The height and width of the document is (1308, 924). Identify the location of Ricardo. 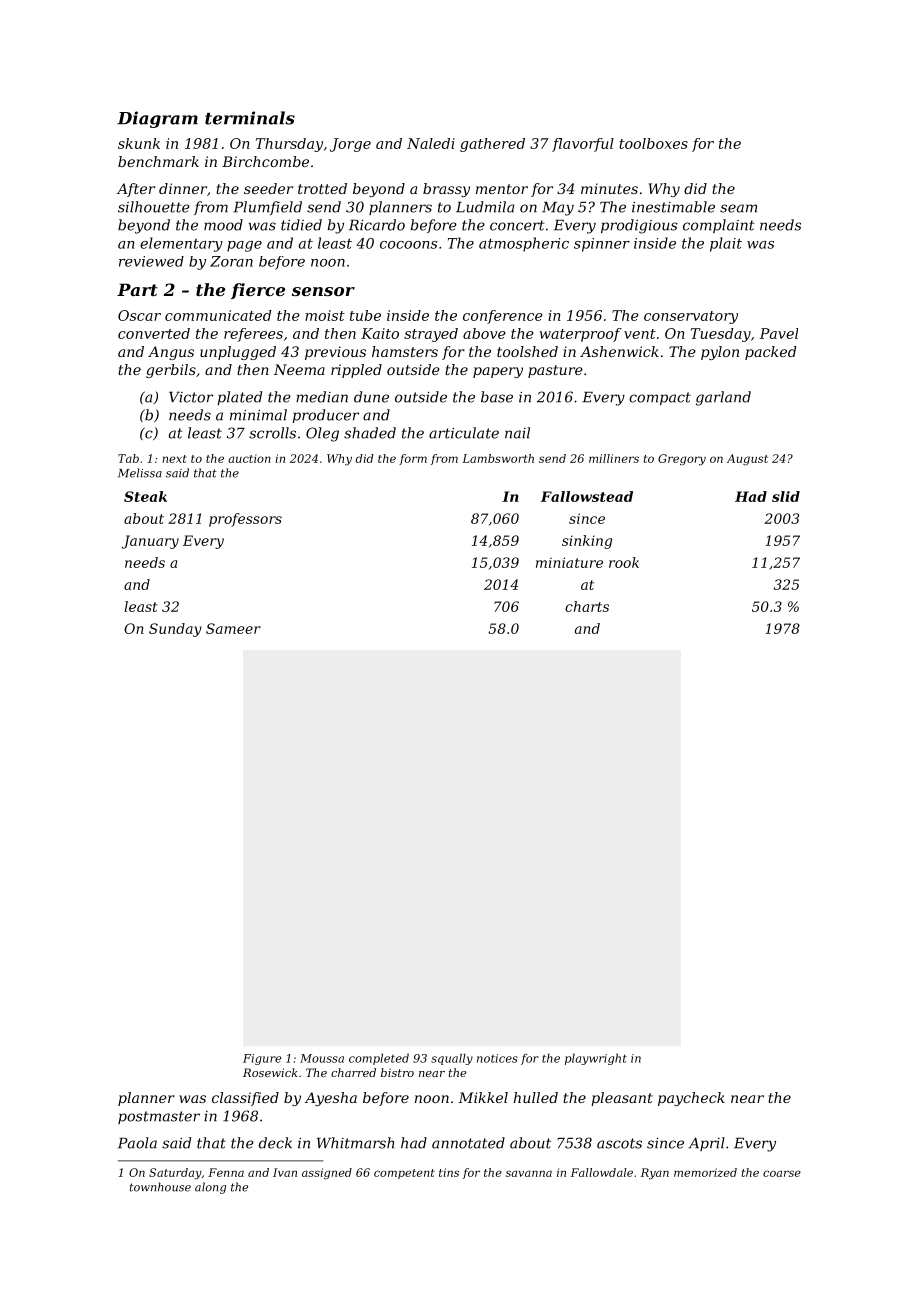
(377, 225).
